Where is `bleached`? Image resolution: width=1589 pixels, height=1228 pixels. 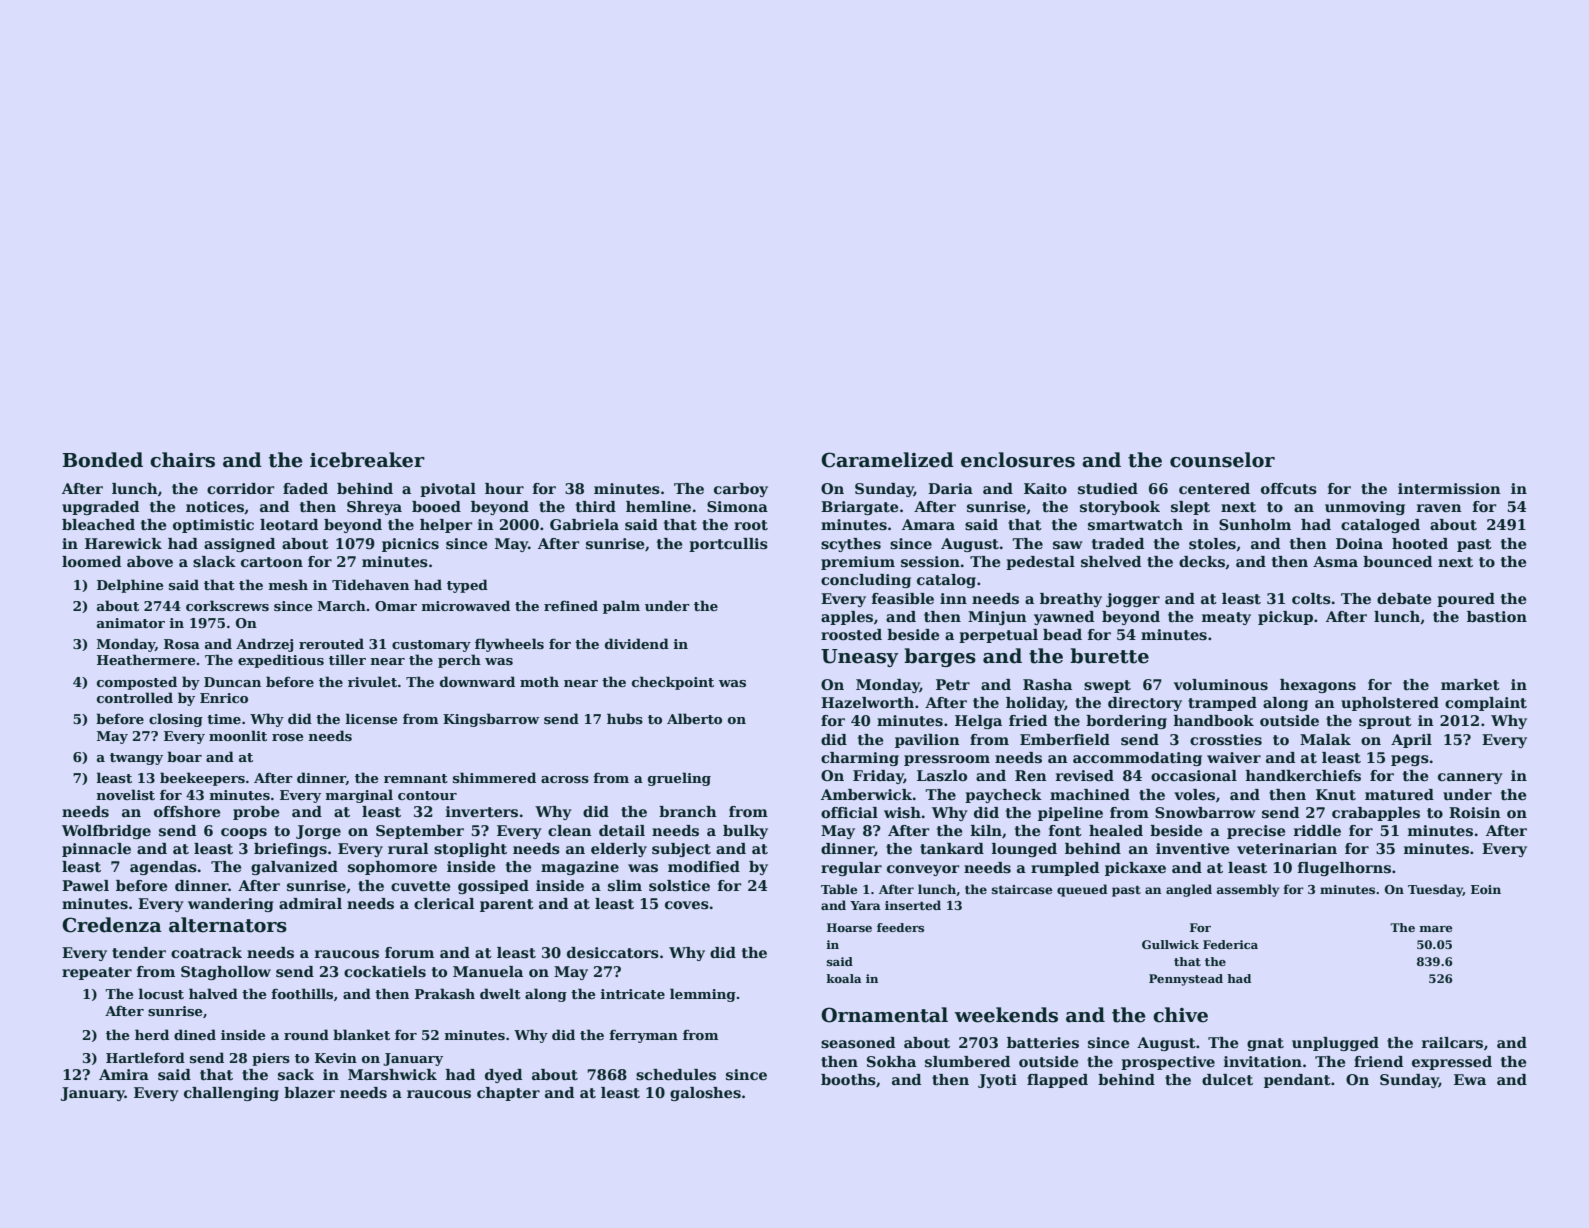 bleached is located at coordinates (98, 524).
